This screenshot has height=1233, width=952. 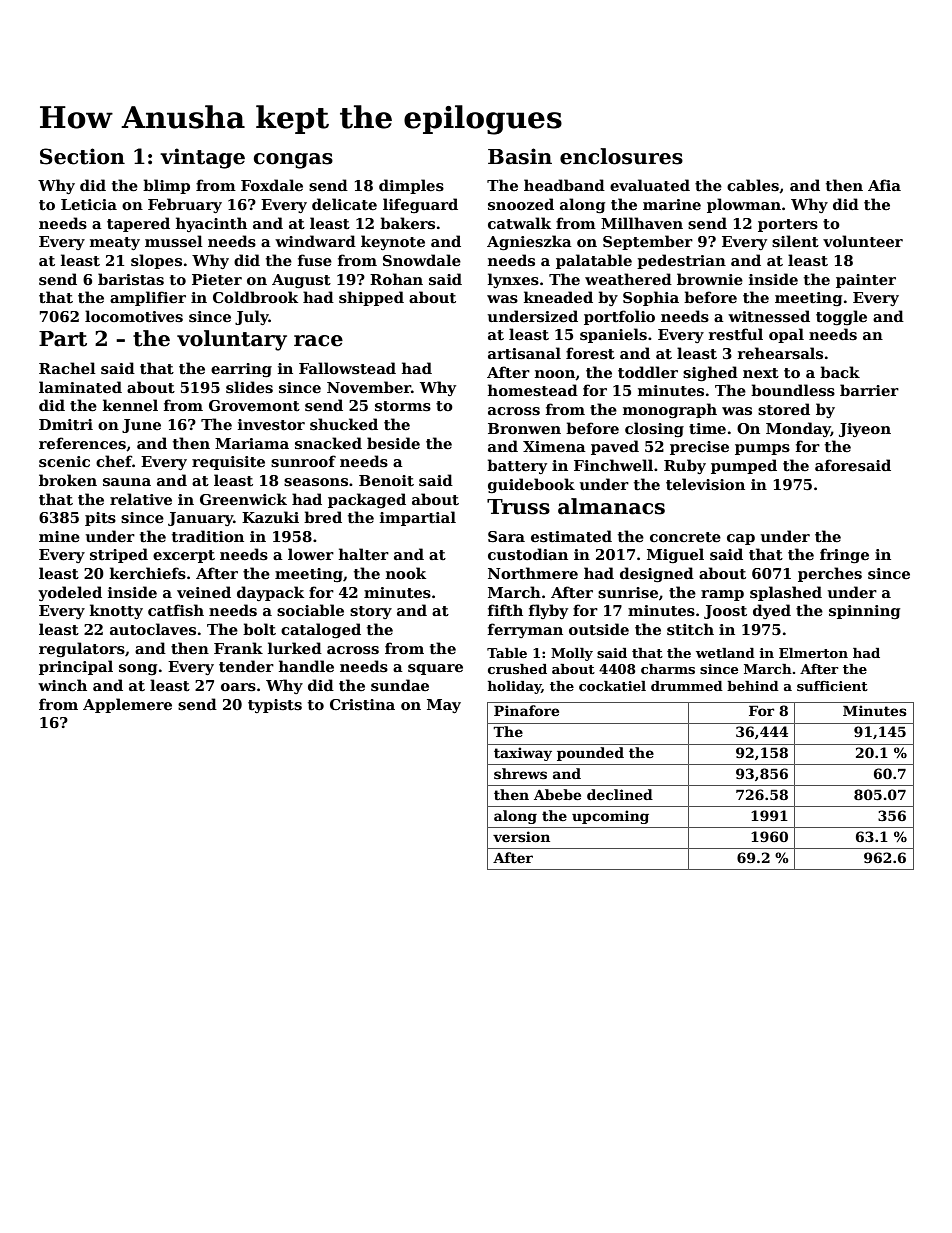 What do you see at coordinates (393, 443) in the screenshot?
I see `beside` at bounding box center [393, 443].
